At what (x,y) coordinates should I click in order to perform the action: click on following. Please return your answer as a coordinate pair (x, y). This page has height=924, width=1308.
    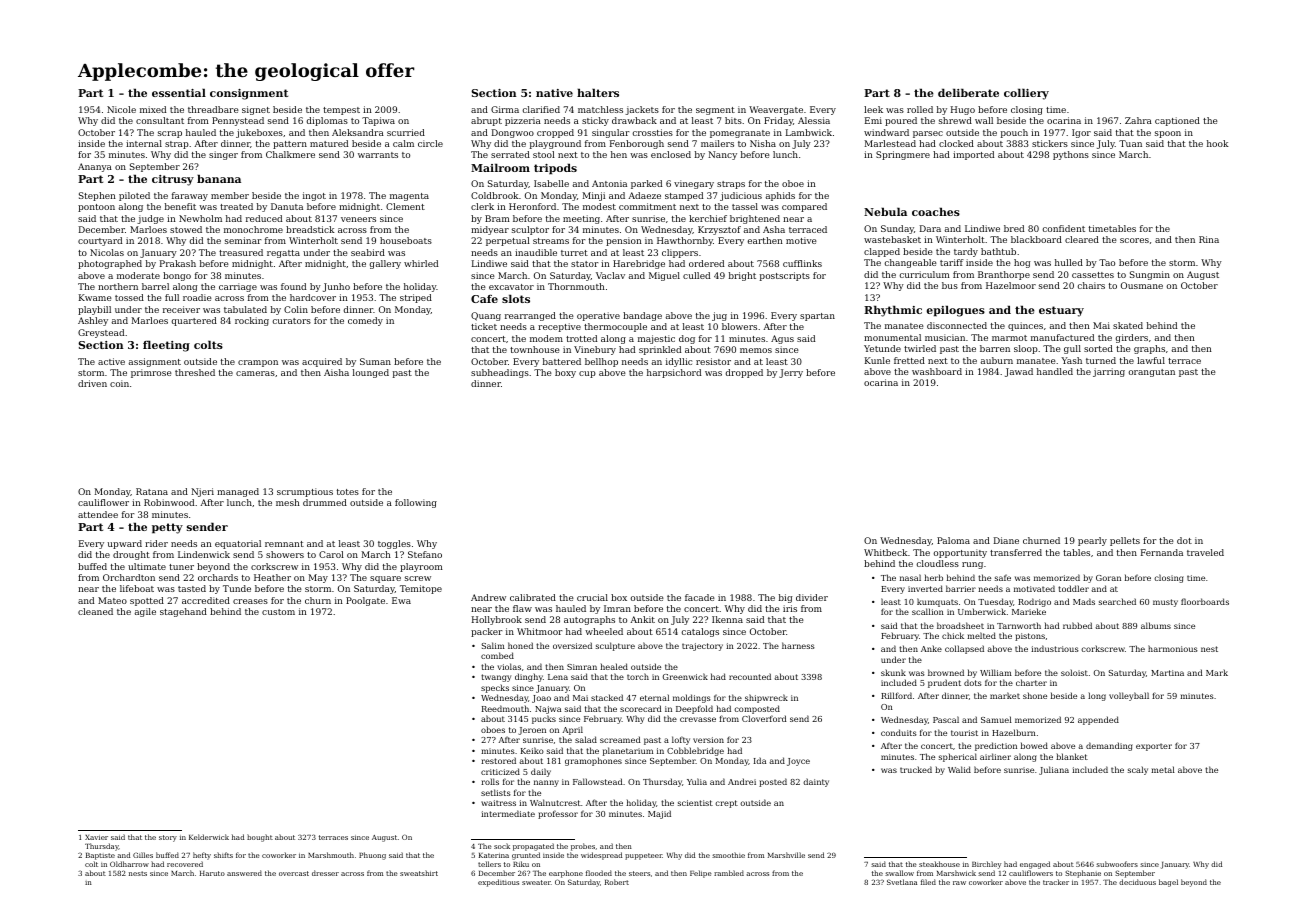
    Looking at the image, I should click on (416, 503).
